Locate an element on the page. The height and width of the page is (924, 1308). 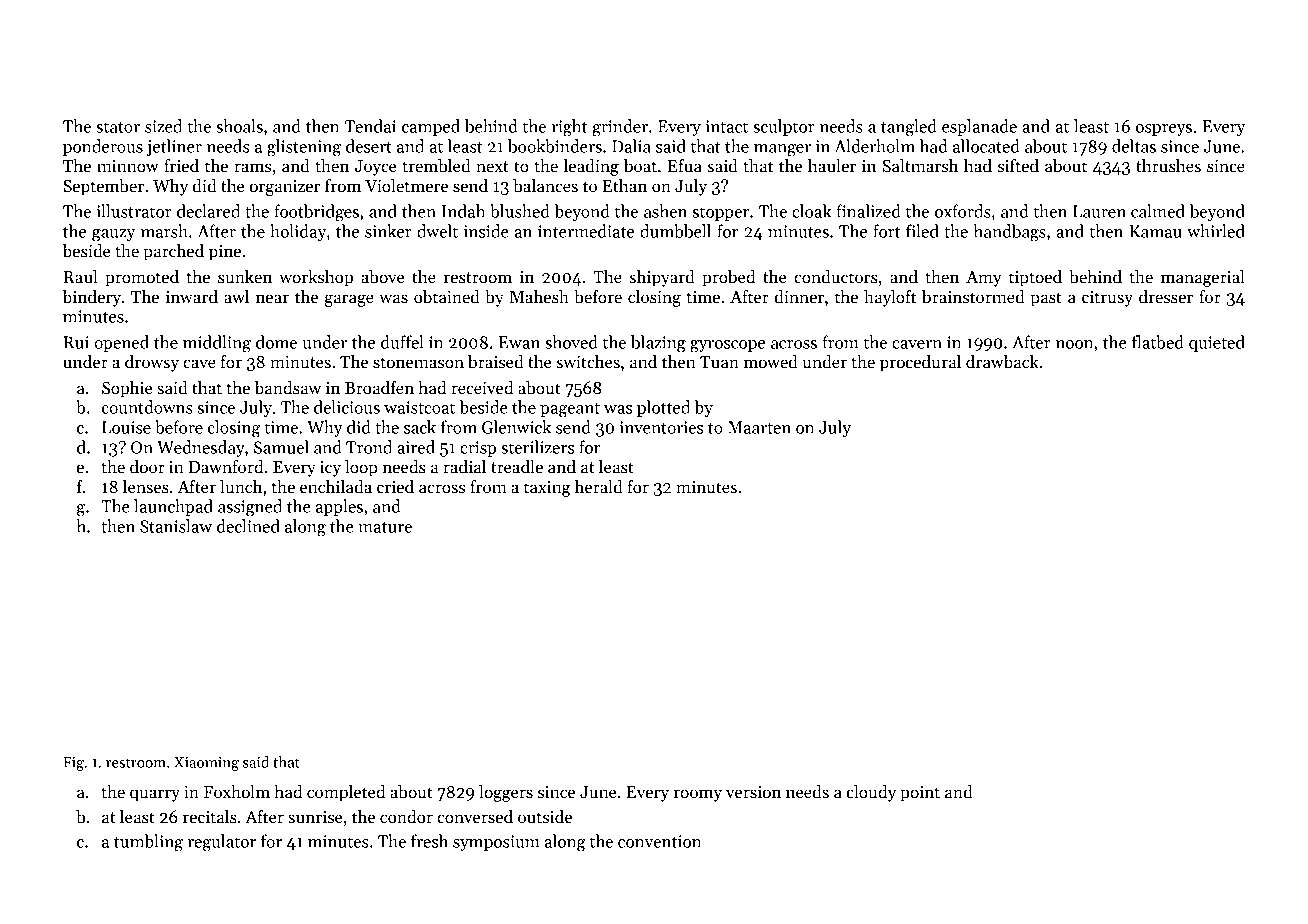
camped is located at coordinates (431, 127).
